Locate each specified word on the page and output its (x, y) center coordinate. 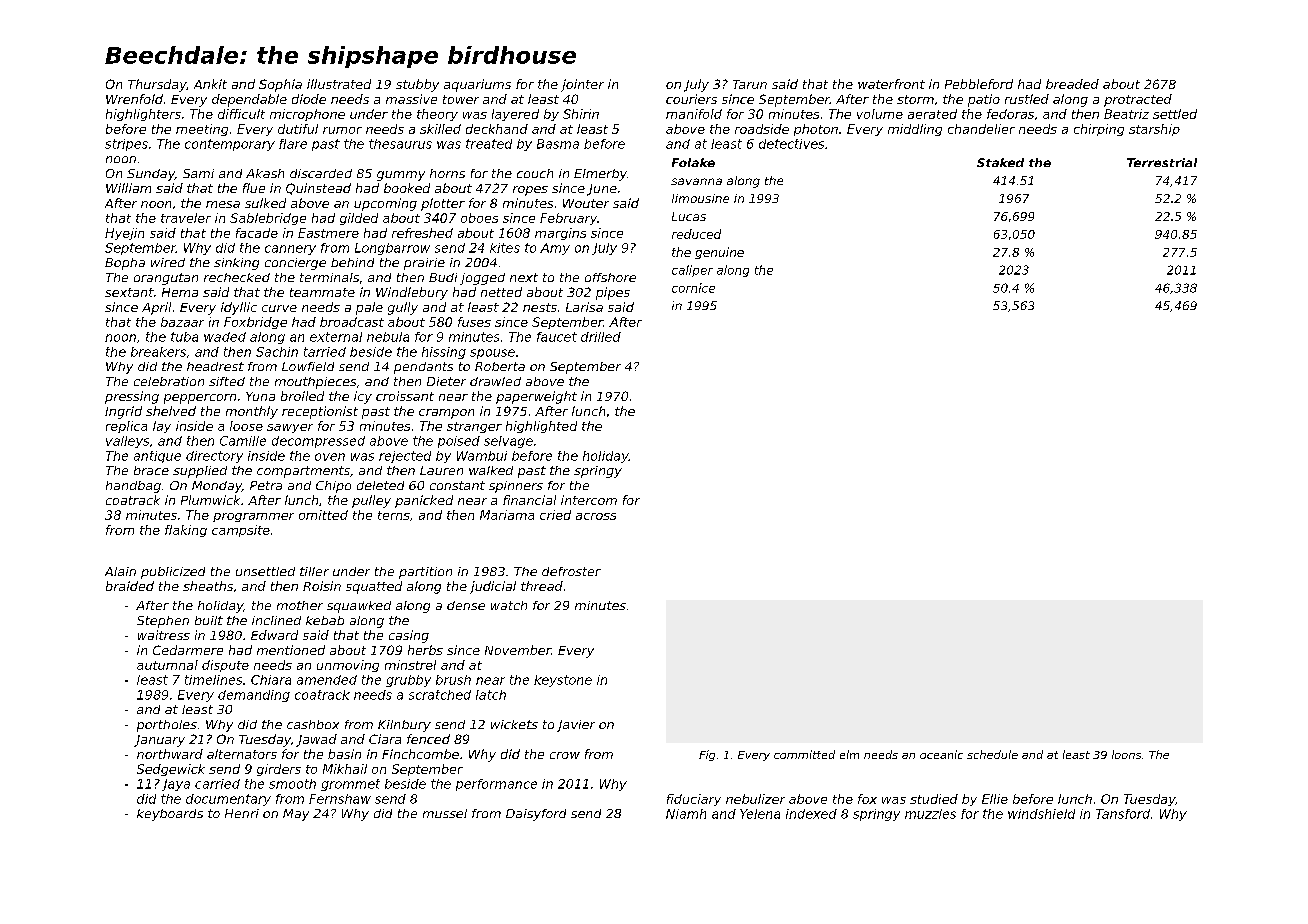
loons (1126, 754)
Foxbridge (255, 323)
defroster (571, 571)
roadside (762, 129)
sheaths (208, 586)
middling (915, 130)
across (596, 516)
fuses (474, 322)
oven (330, 457)
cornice (693, 288)
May (296, 815)
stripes (126, 145)
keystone (563, 681)
